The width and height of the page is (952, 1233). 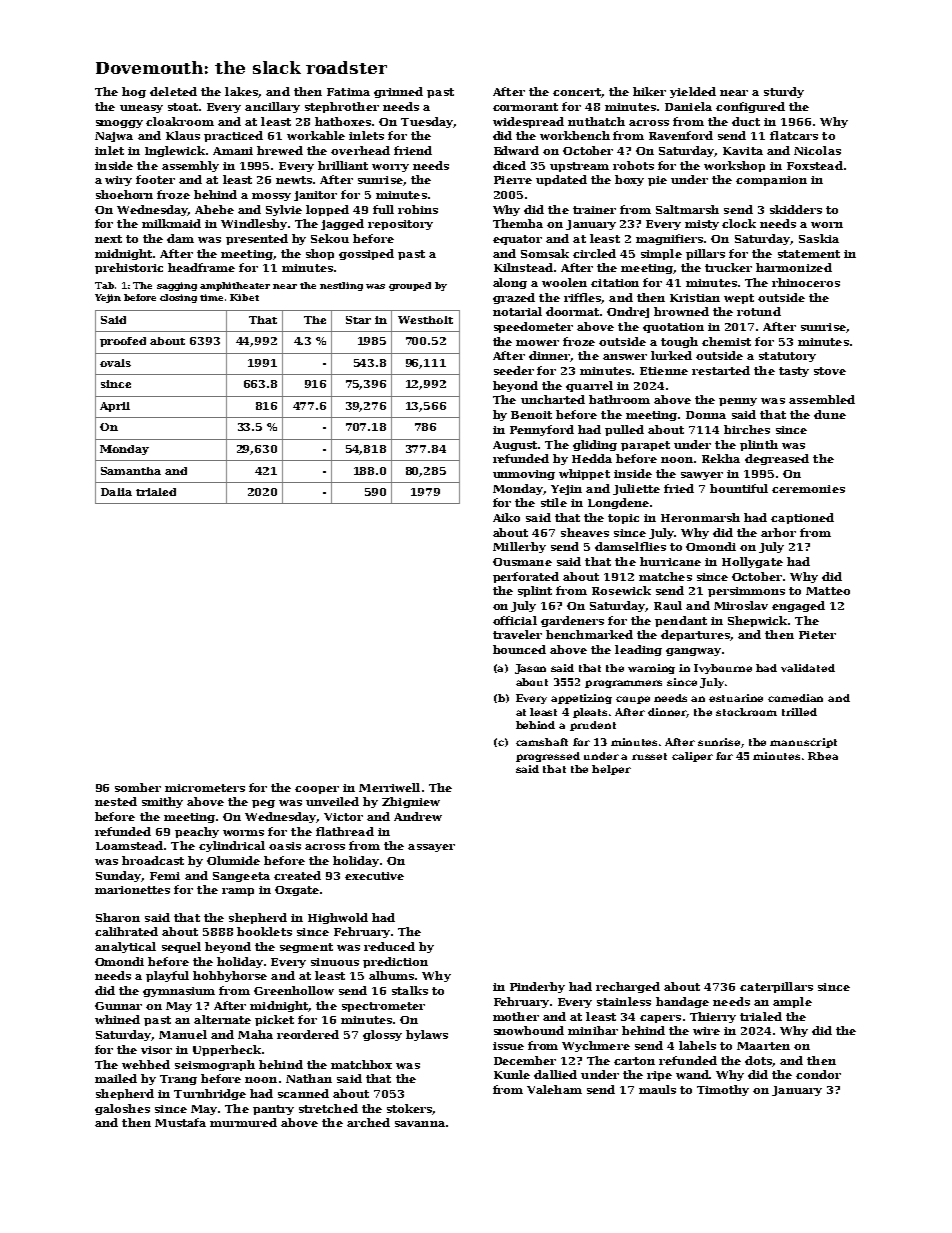 I want to click on manuscript, so click(x=803, y=743).
